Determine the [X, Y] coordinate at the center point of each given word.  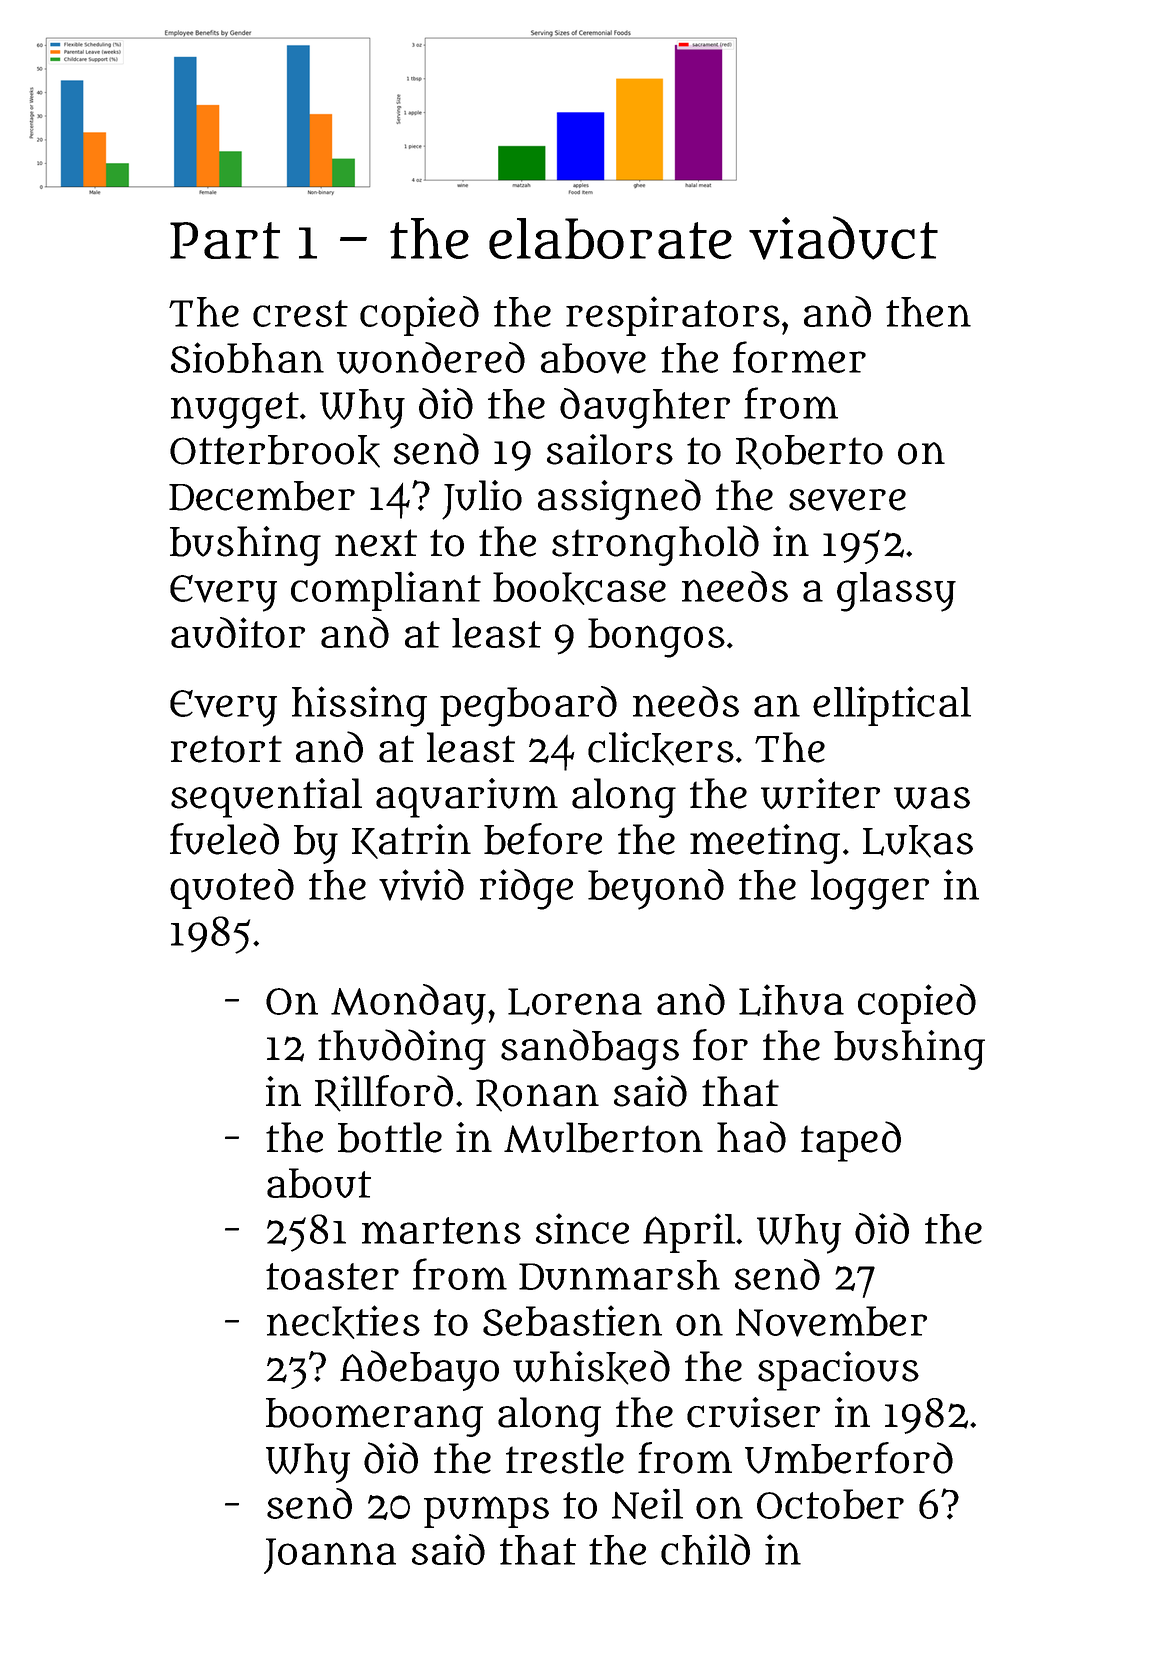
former [799, 357]
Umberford [849, 1458]
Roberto [809, 452]
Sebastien [572, 1320]
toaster [332, 1276]
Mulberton [603, 1137]
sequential [266, 798]
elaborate [610, 238]
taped [851, 1141]
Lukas [918, 841]
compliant [386, 591]
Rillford [384, 1093]
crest [300, 313]
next [376, 543]
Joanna [330, 1556]
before [543, 839]
